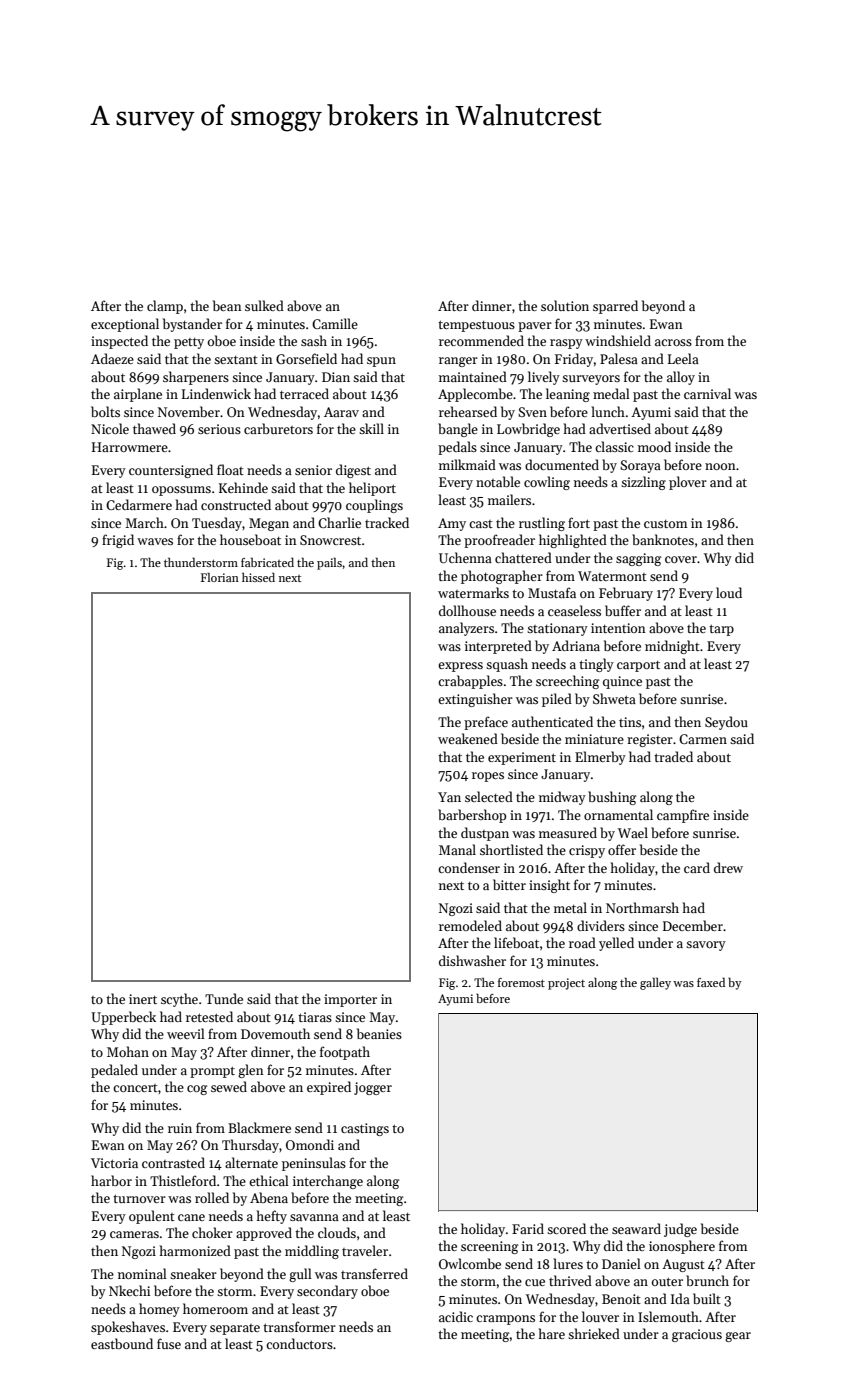 The image size is (849, 1400). Describe the element at coordinates (129, 1290) in the image. I see `Nkechi` at that location.
